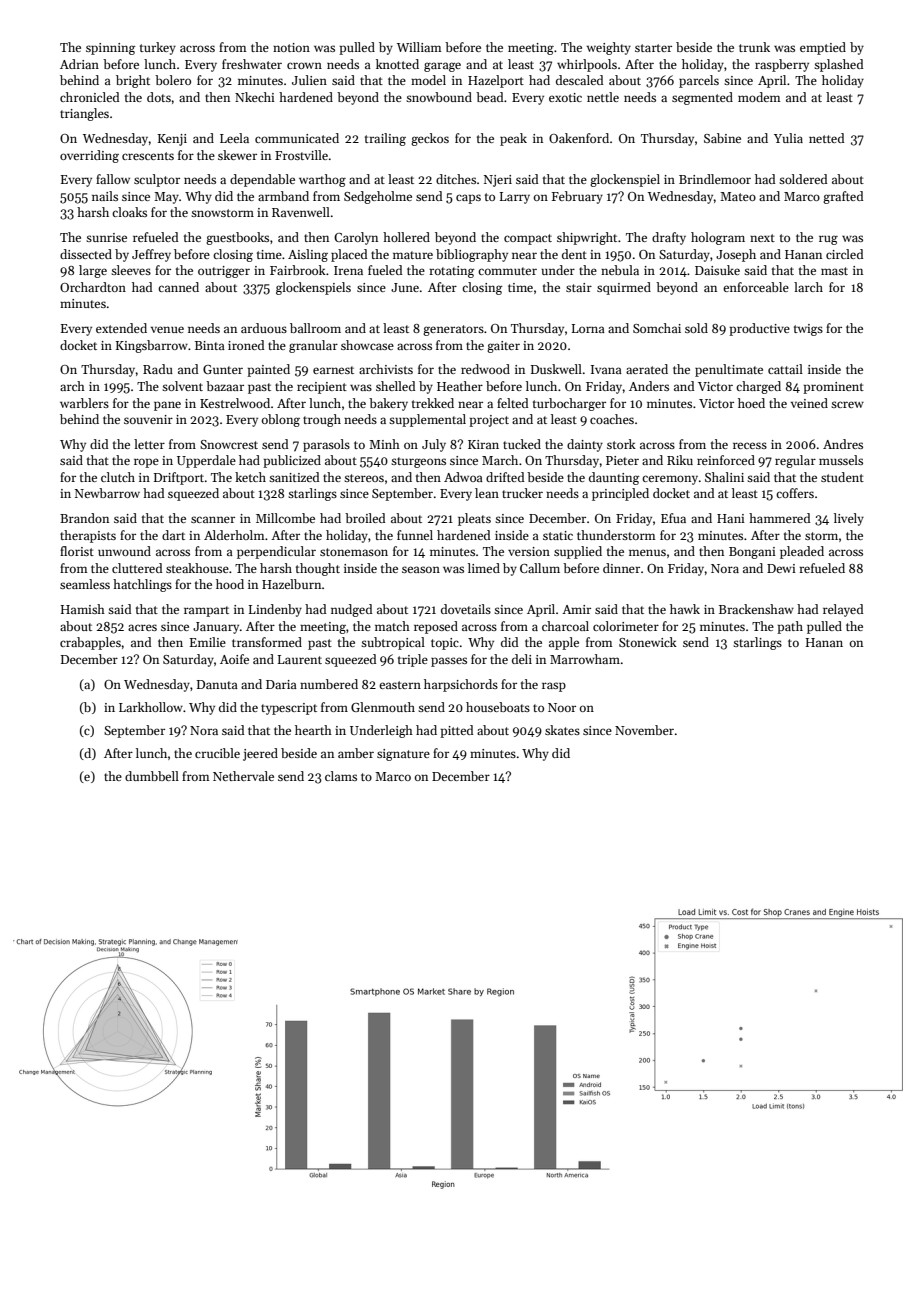  Describe the element at coordinates (105, 196) in the screenshot. I see `nails` at that location.
